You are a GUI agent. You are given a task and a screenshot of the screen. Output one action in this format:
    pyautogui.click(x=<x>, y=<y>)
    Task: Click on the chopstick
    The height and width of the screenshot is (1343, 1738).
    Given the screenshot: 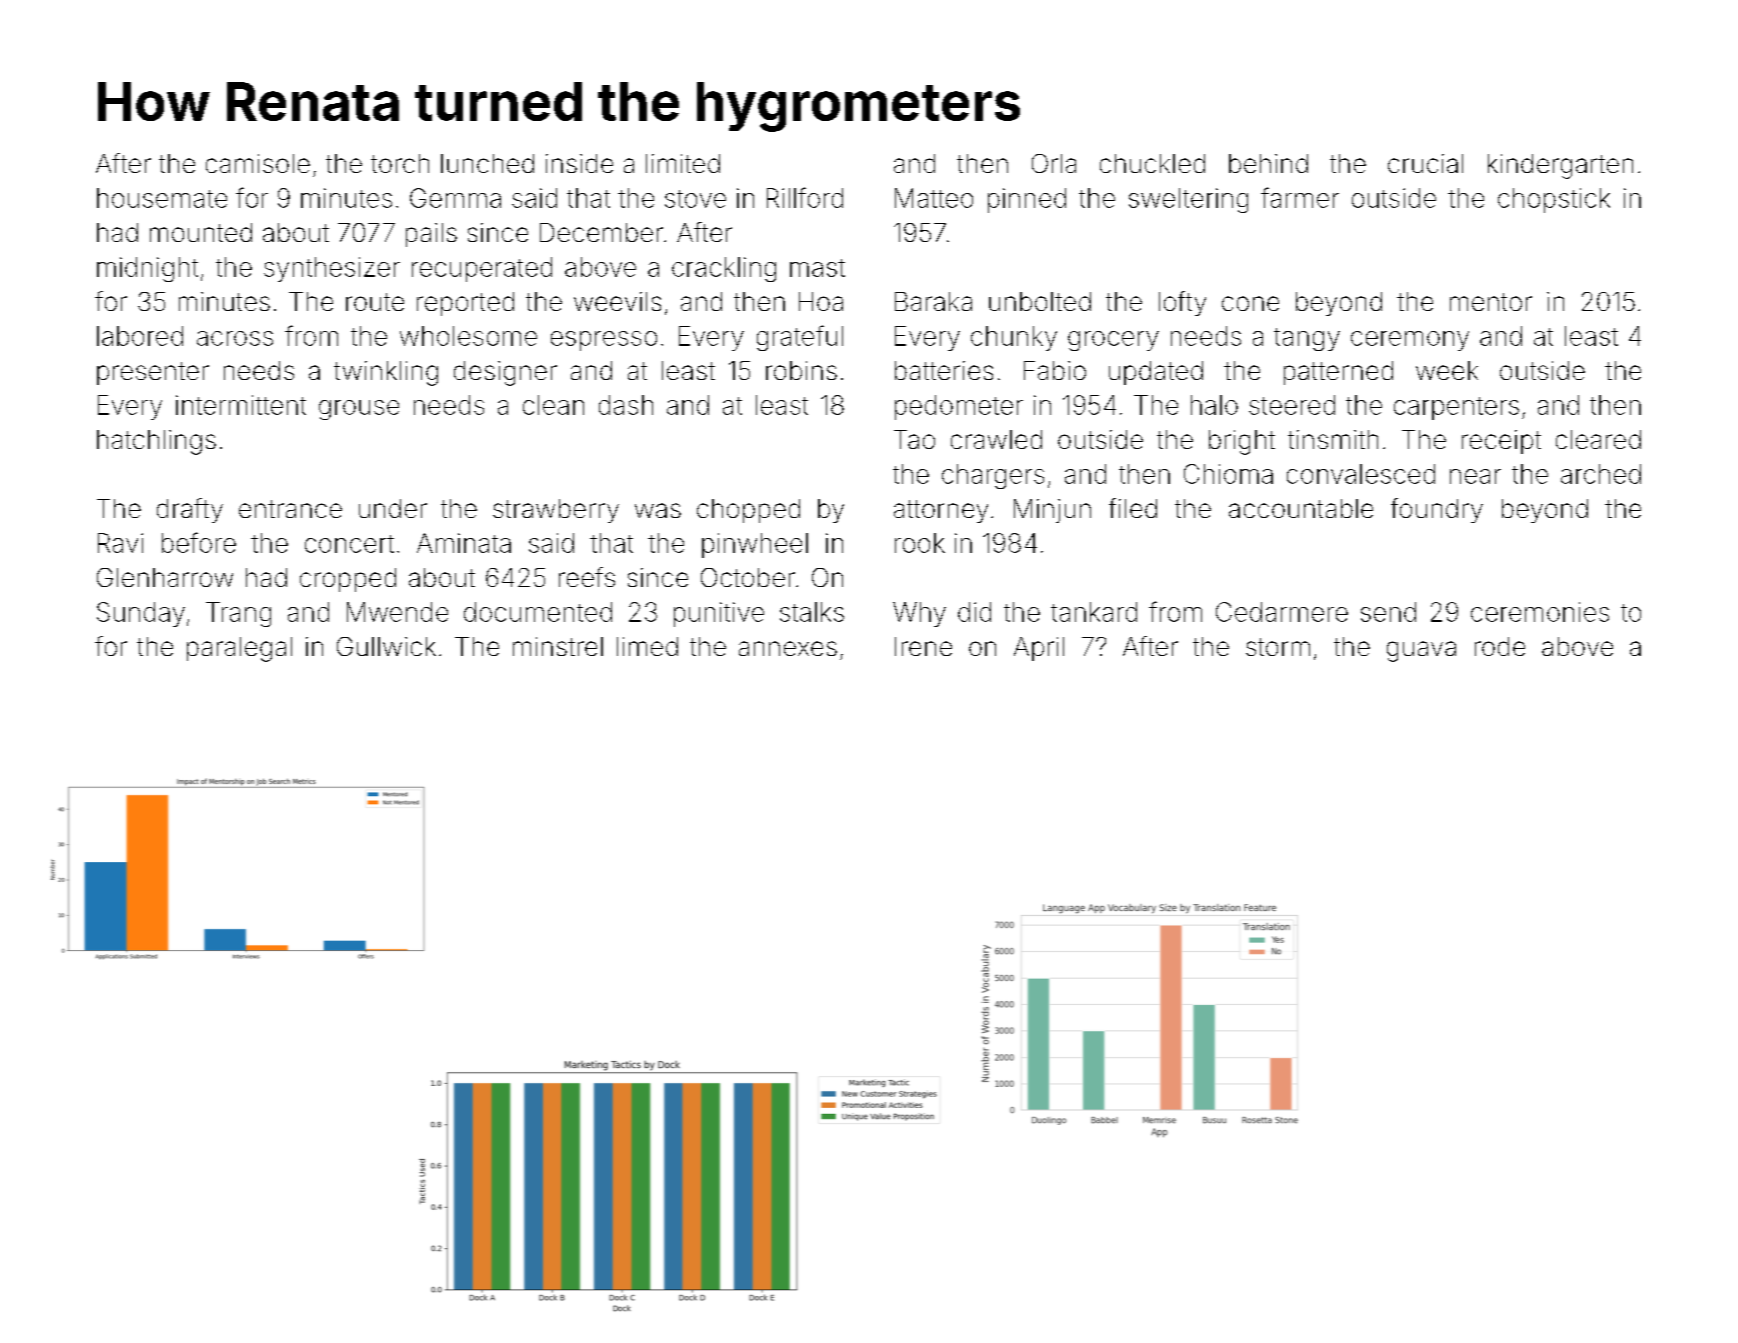 What is the action you would take?
    pyautogui.click(x=1554, y=200)
